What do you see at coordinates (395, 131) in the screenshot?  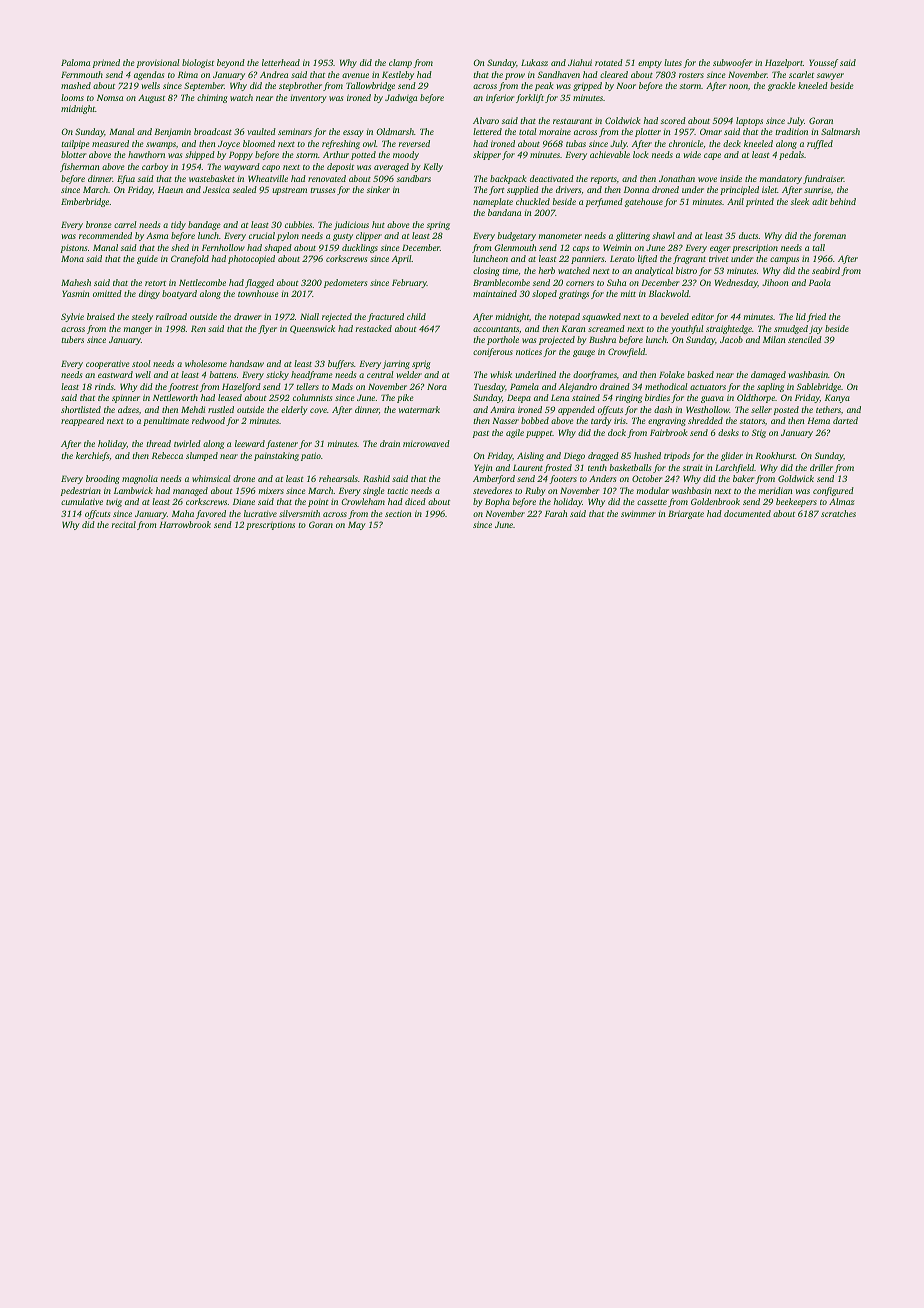 I see `Oldmarsh` at bounding box center [395, 131].
